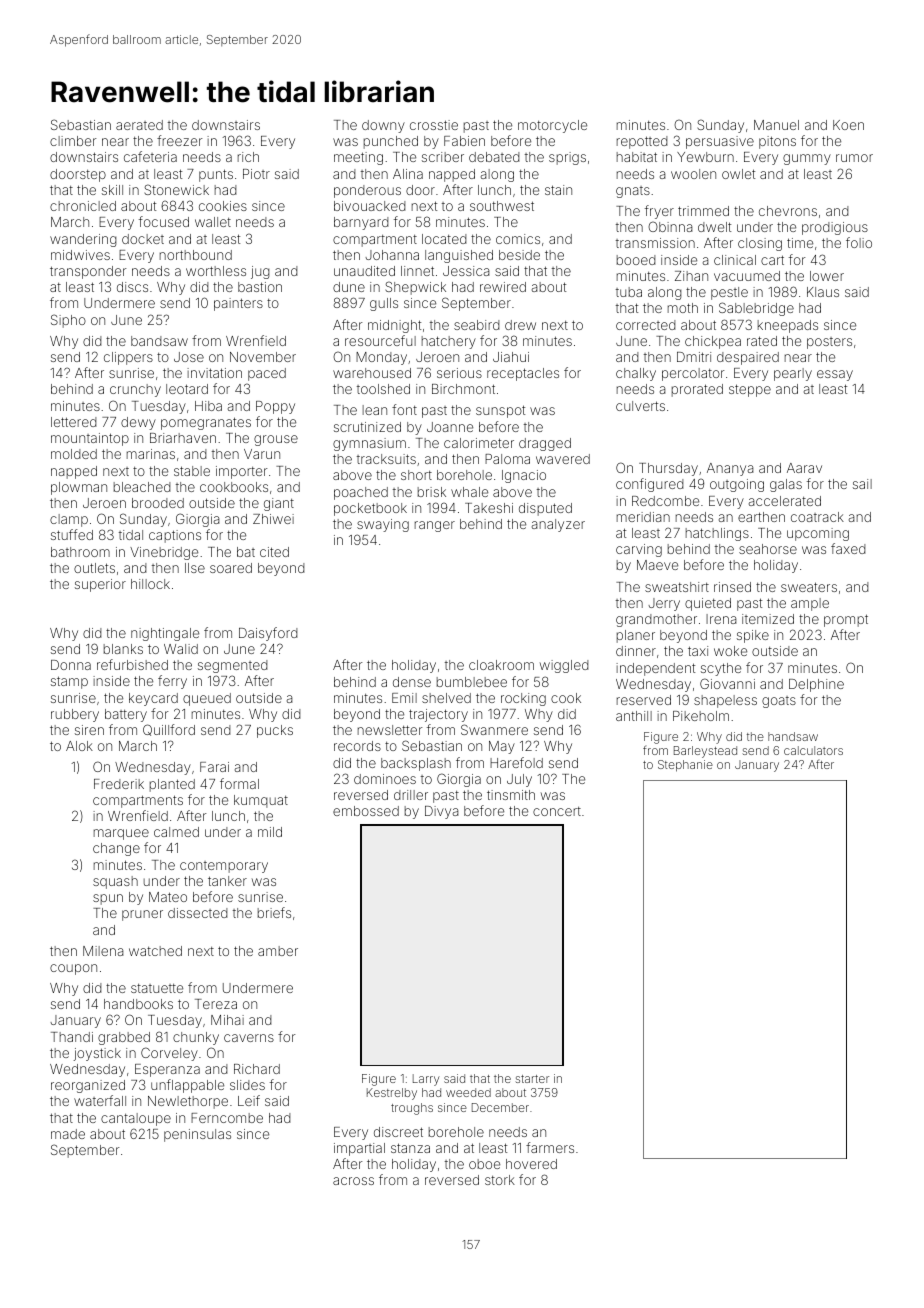 The width and height of the page is (924, 1308). What do you see at coordinates (532, 1079) in the page?
I see `starter` at bounding box center [532, 1079].
